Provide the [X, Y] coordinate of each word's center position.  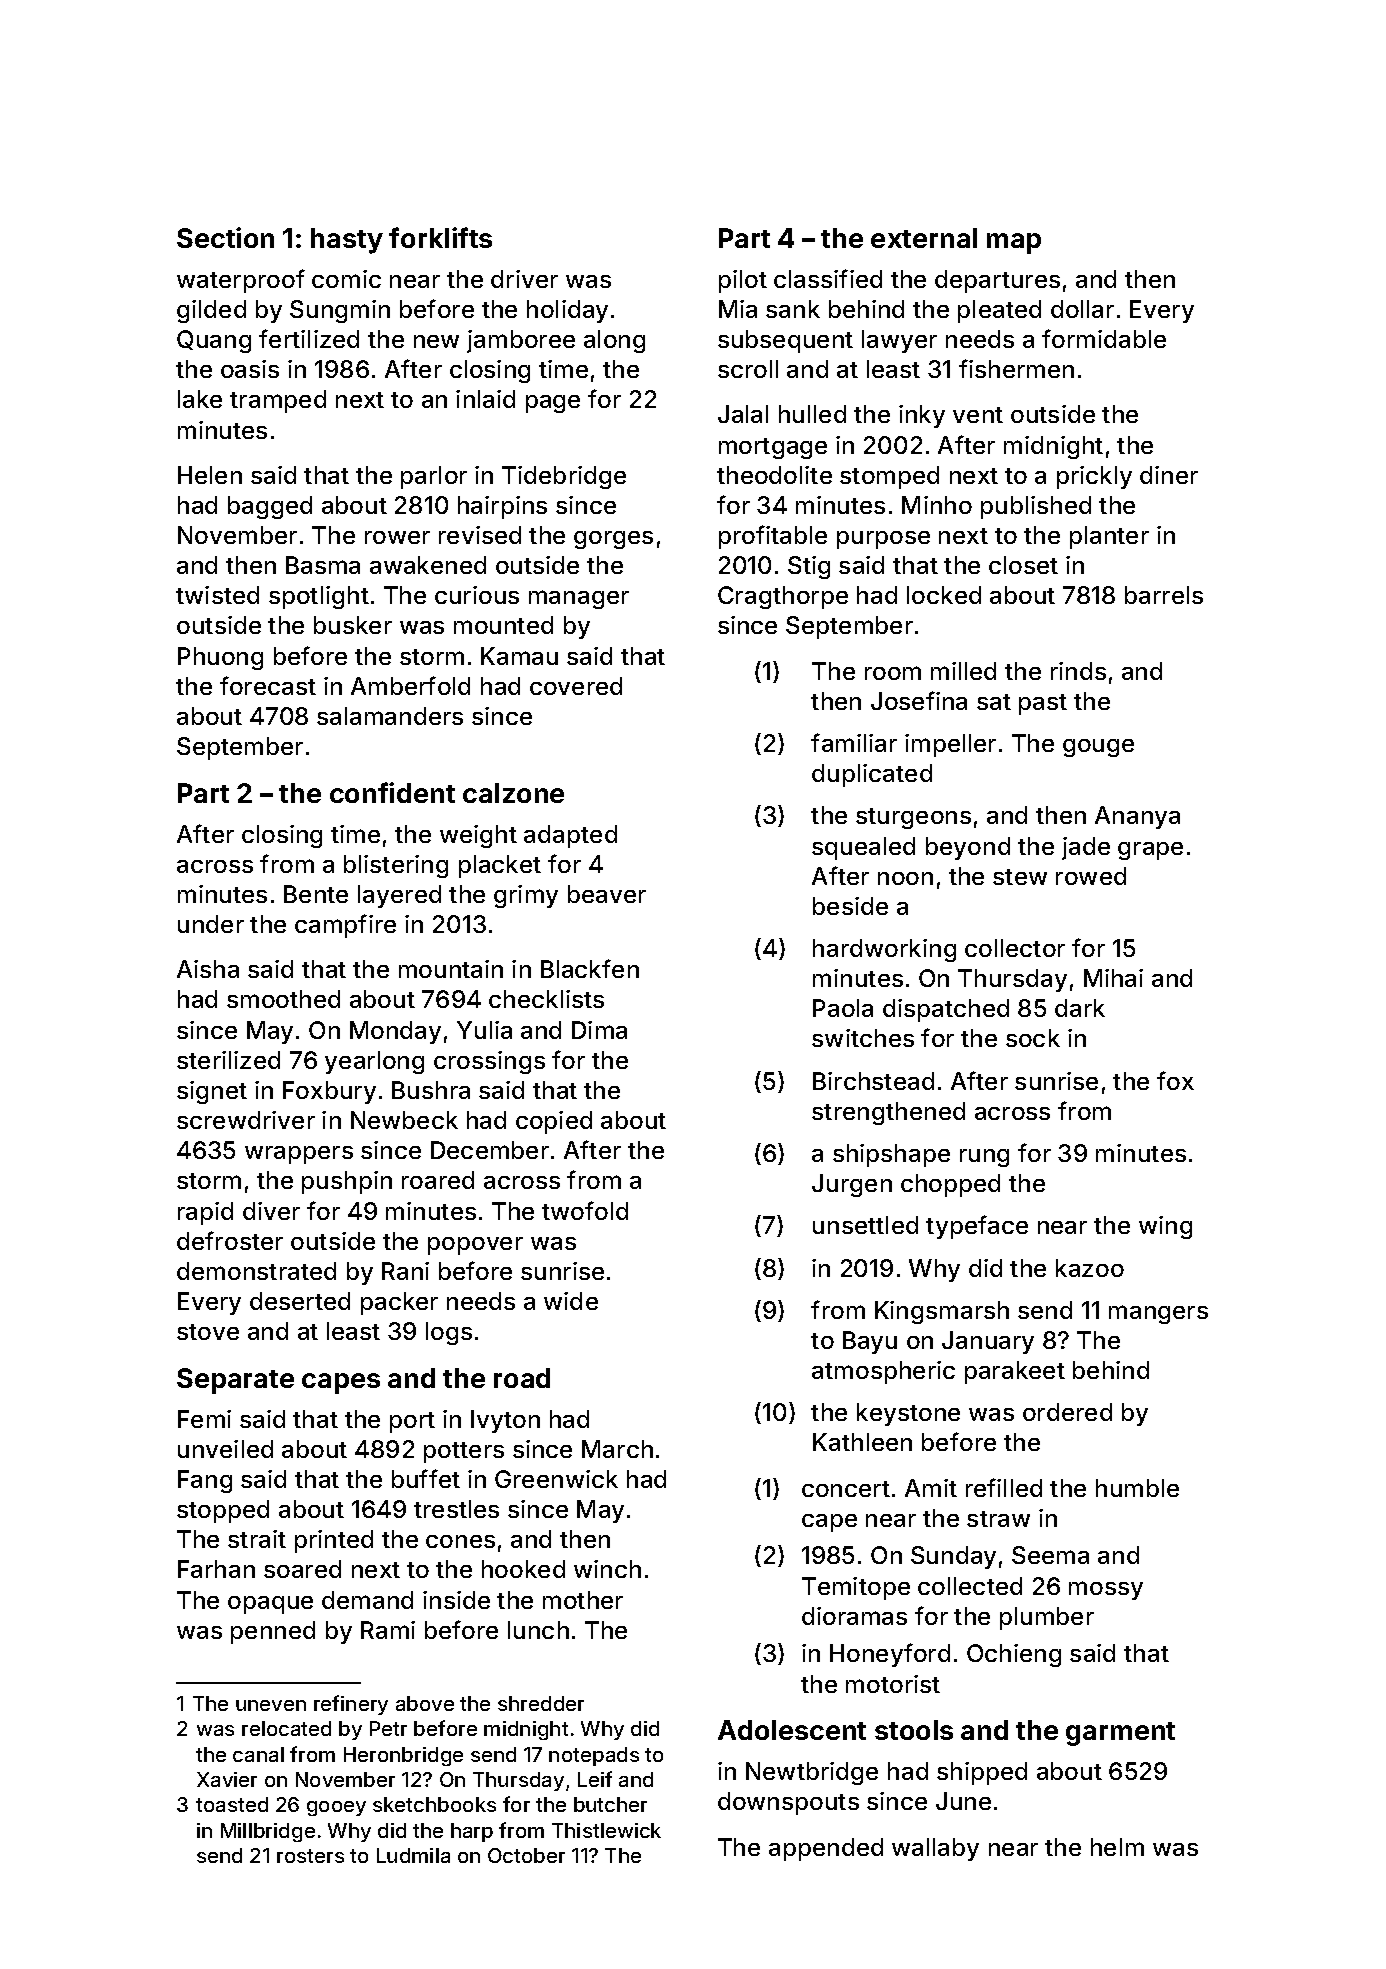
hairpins [502, 507]
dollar [1082, 309]
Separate [235, 1381]
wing [1165, 1227]
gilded [211, 311]
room [893, 673]
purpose [883, 540]
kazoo [1090, 1268]
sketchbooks [434, 1804]
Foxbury [329, 1092]
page [553, 404]
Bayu [870, 1342]
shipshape [891, 1155]
